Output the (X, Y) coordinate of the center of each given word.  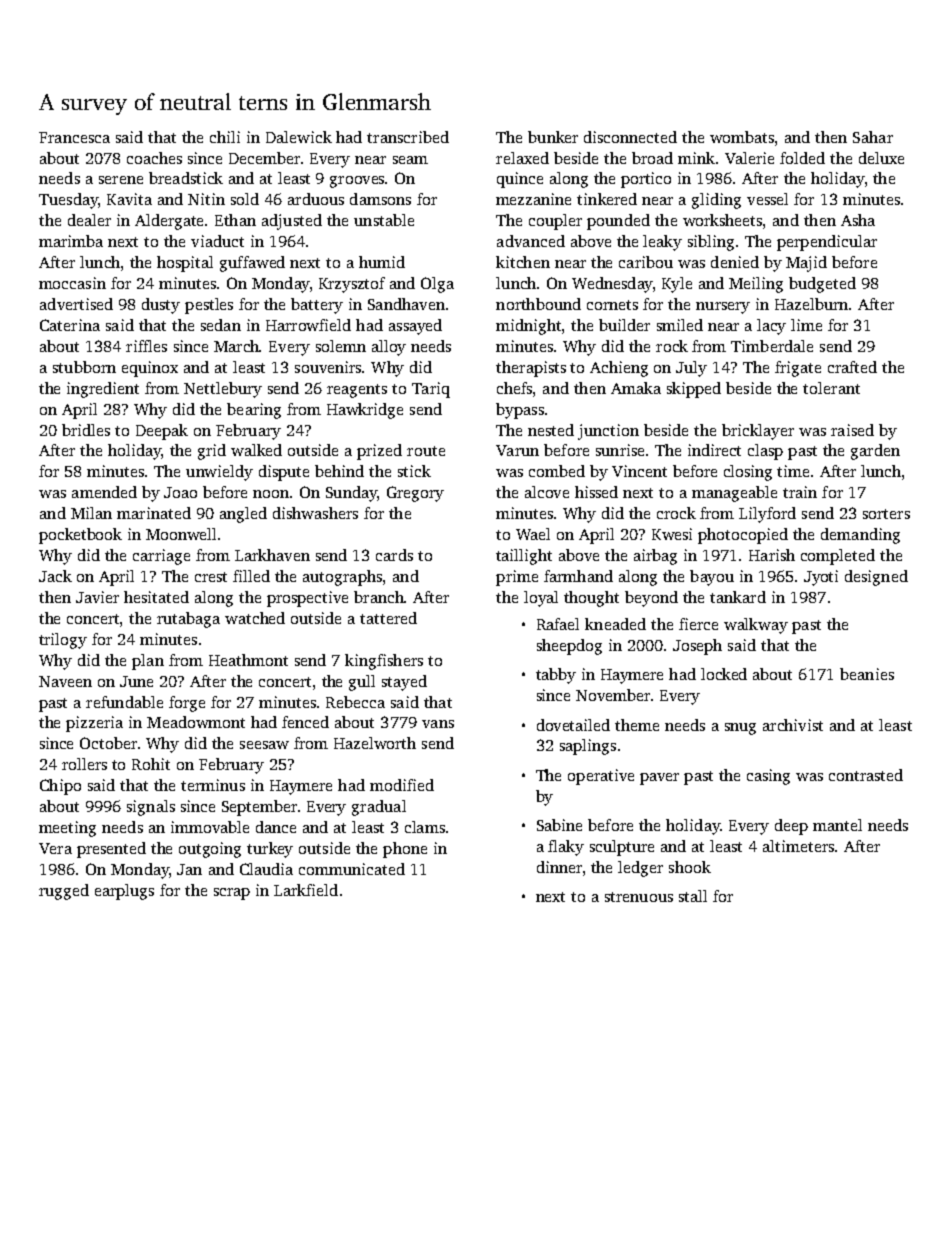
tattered (388, 618)
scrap (232, 894)
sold (245, 199)
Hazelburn (811, 304)
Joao (180, 492)
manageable (734, 494)
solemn (341, 346)
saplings (588, 747)
